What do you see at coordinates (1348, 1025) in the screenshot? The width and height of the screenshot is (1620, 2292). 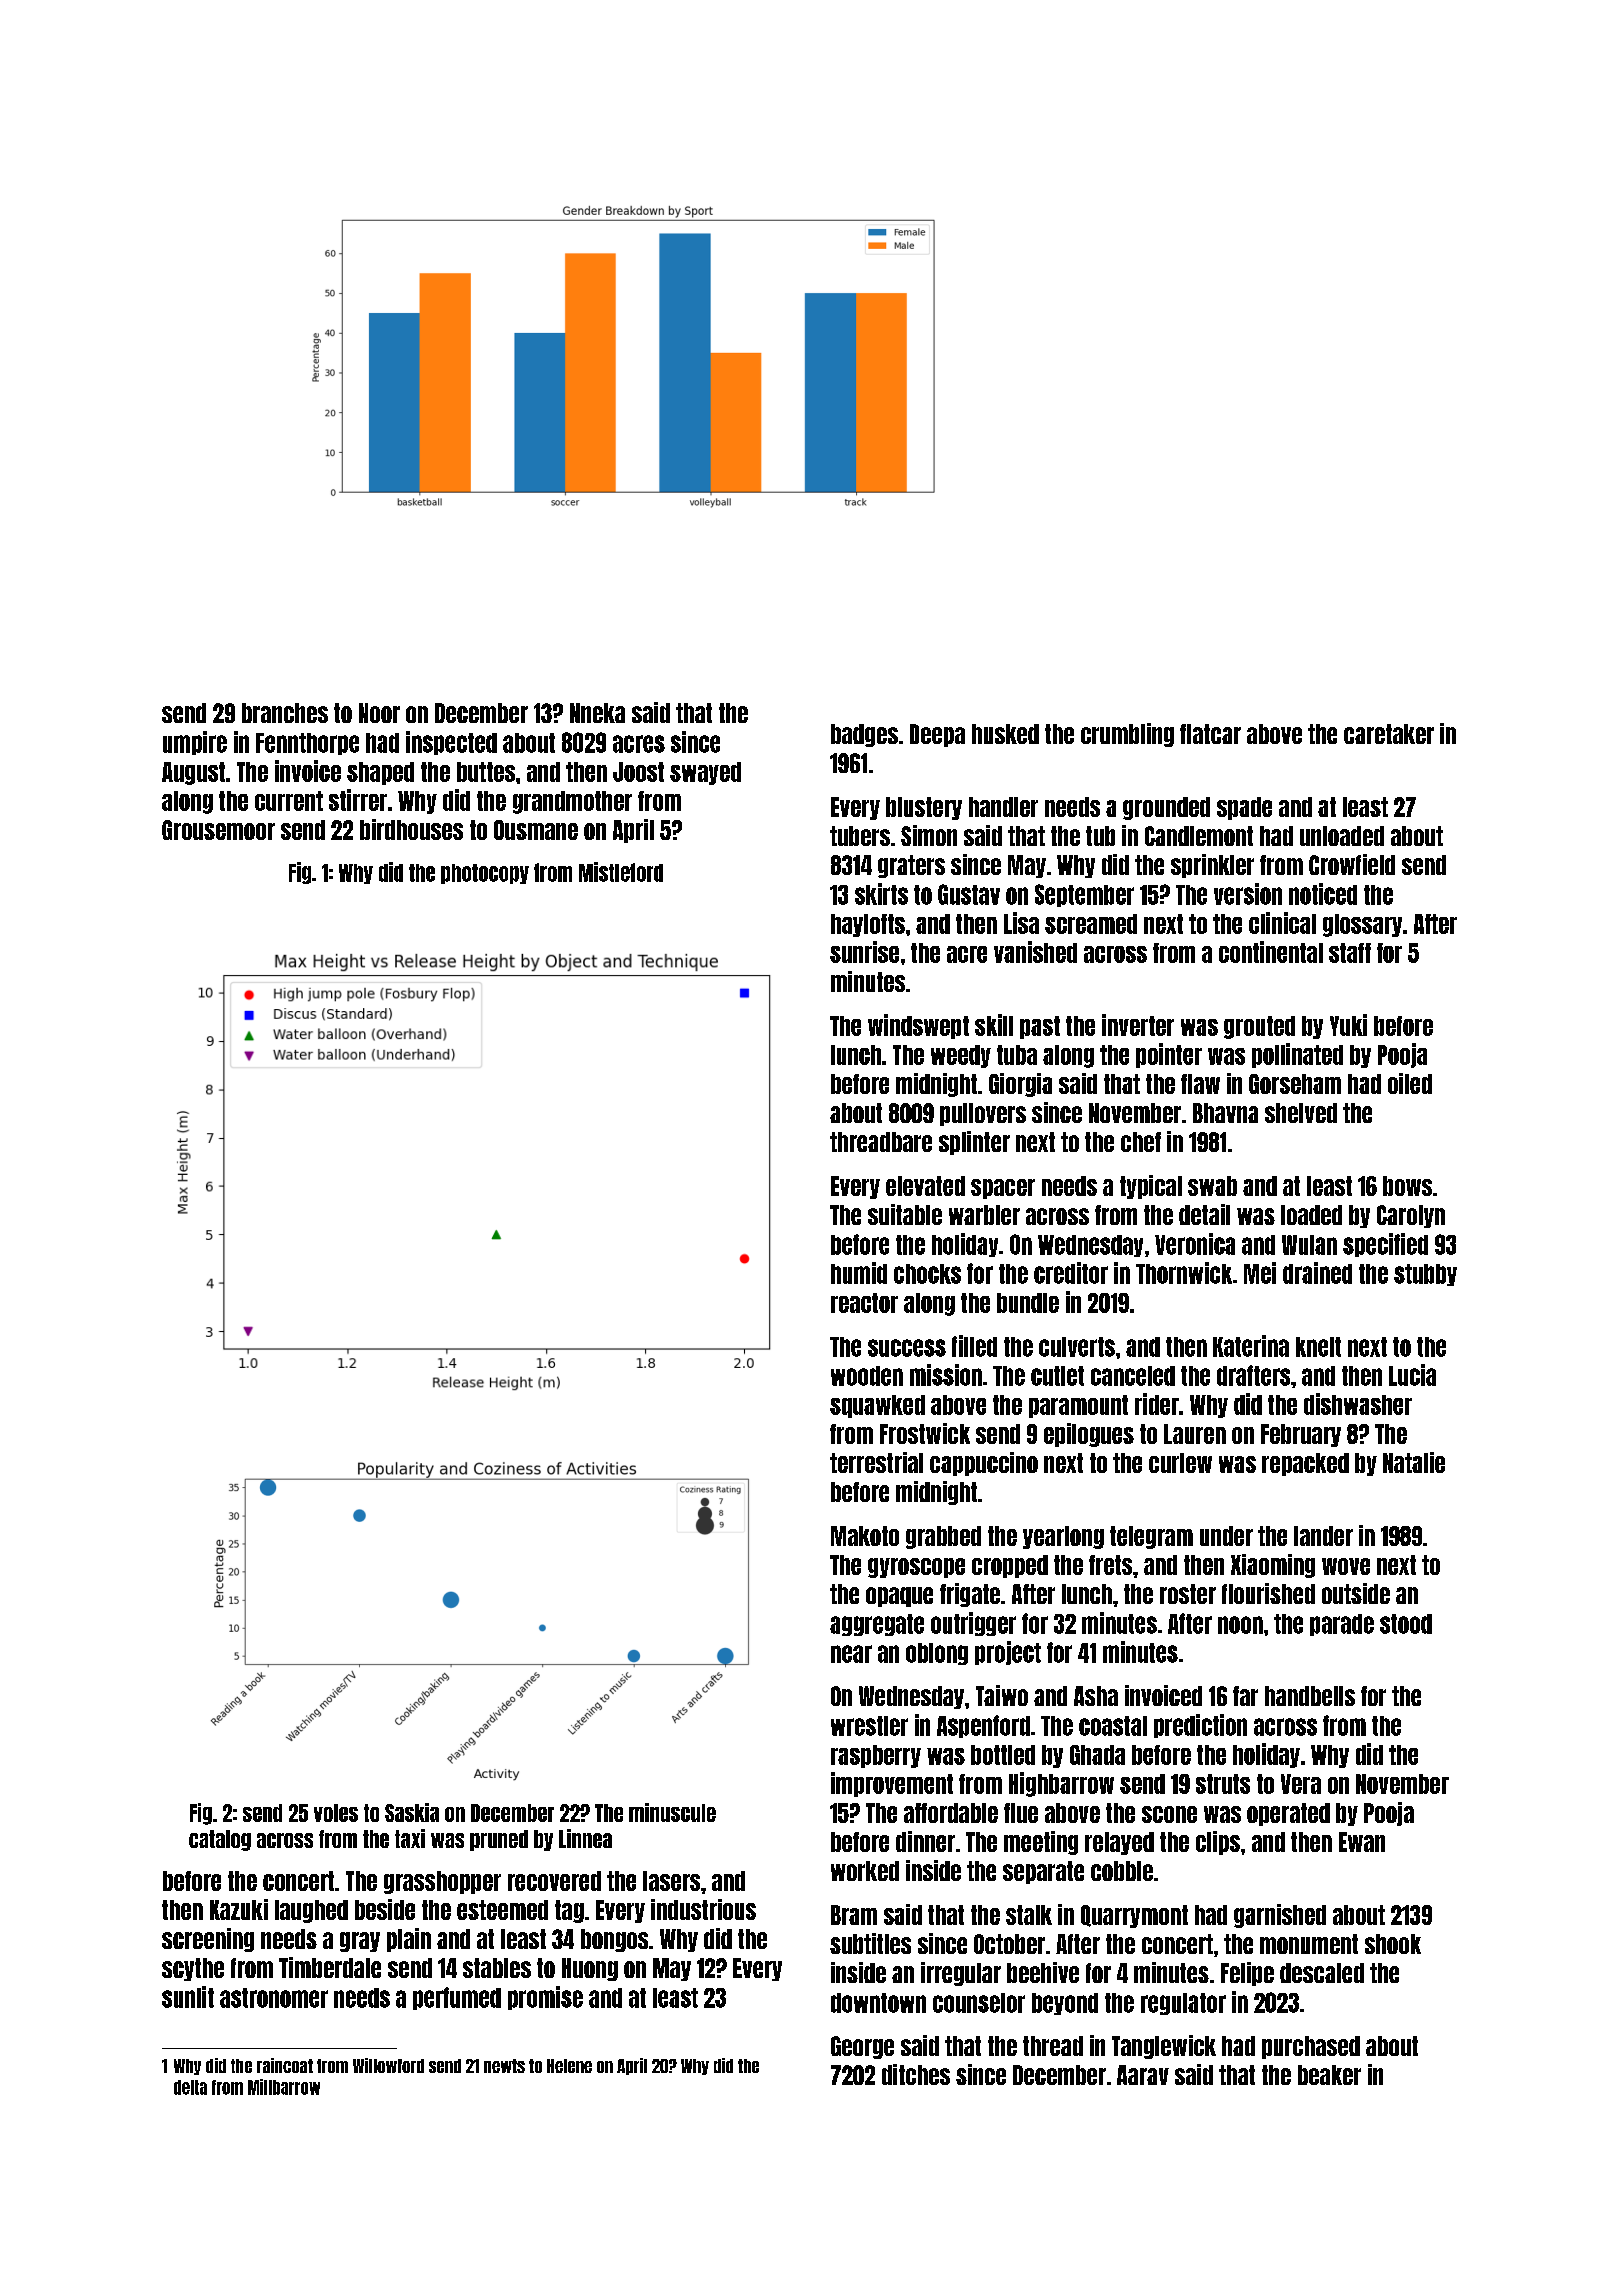 I see `Yuki` at bounding box center [1348, 1025].
